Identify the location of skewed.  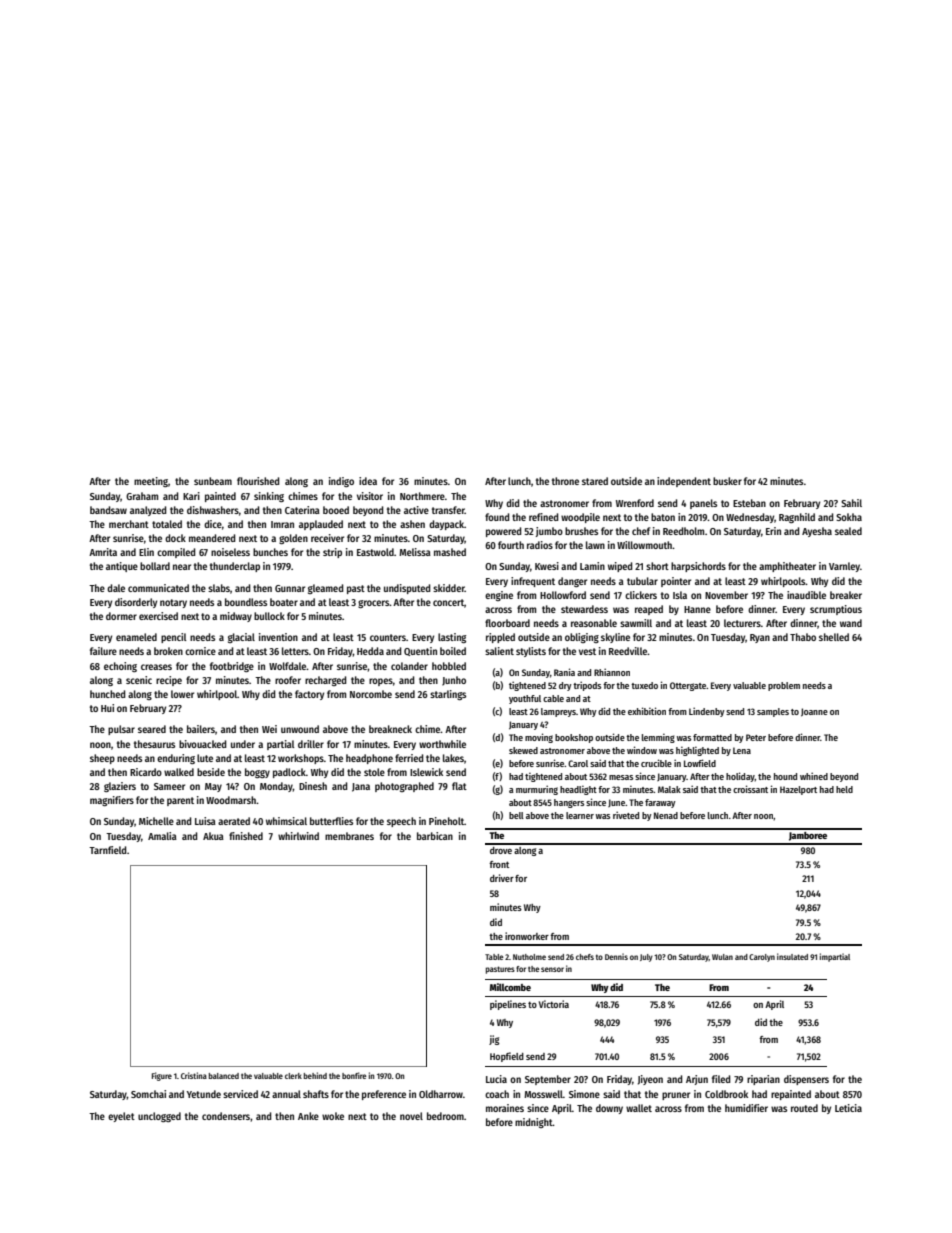
(523, 750).
